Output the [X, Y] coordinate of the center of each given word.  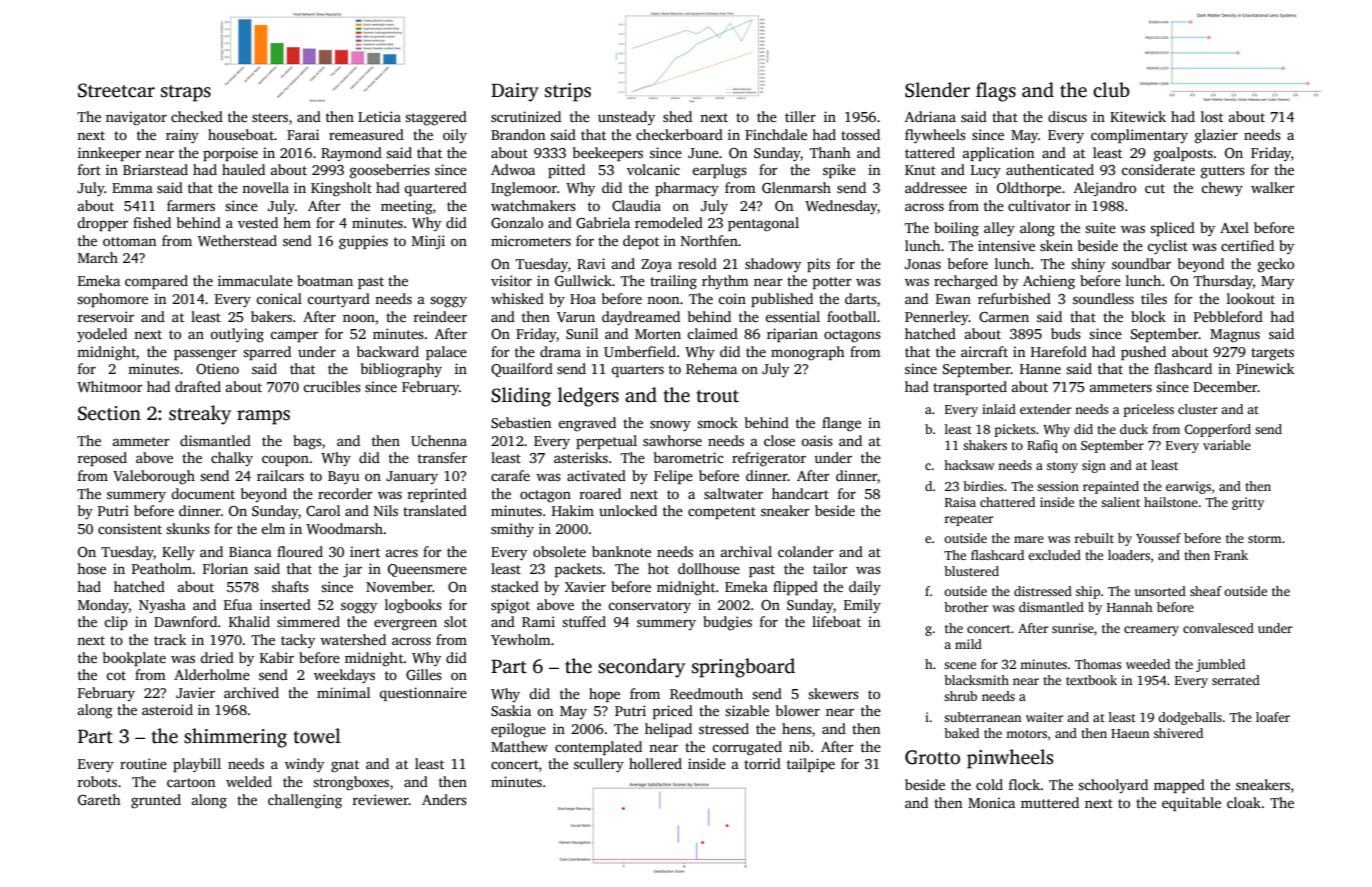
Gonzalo [517, 222]
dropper [102, 224]
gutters [1223, 172]
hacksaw [969, 465]
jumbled [1220, 665]
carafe [510, 475]
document [203, 493]
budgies [727, 623]
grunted [156, 801]
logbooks [413, 606]
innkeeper [109, 154]
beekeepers [608, 154]
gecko [1276, 265]
